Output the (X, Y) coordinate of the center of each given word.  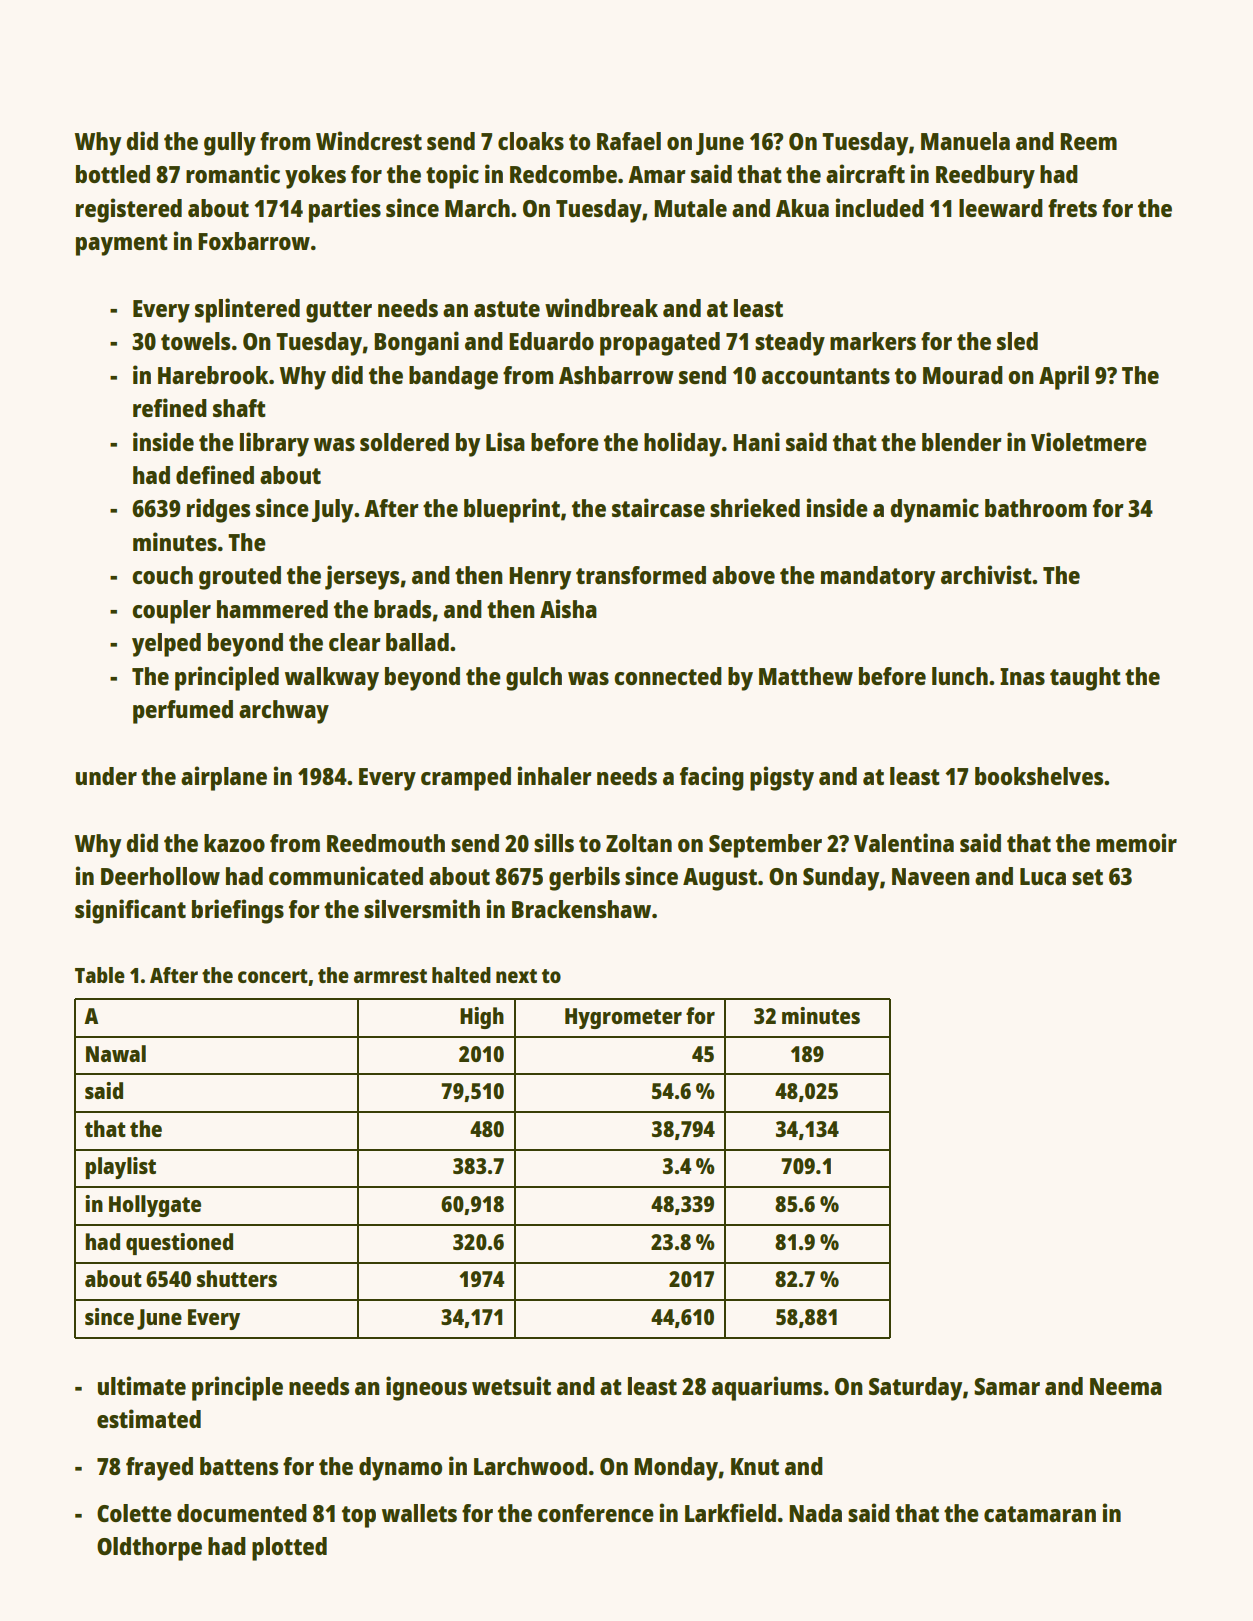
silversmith (422, 908)
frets (1072, 208)
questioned (179, 1244)
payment (122, 245)
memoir (1136, 842)
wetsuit (511, 1385)
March (477, 208)
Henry (540, 578)
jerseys (362, 577)
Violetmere (1089, 441)
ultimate (142, 1385)
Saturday (915, 1389)
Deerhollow (160, 876)
